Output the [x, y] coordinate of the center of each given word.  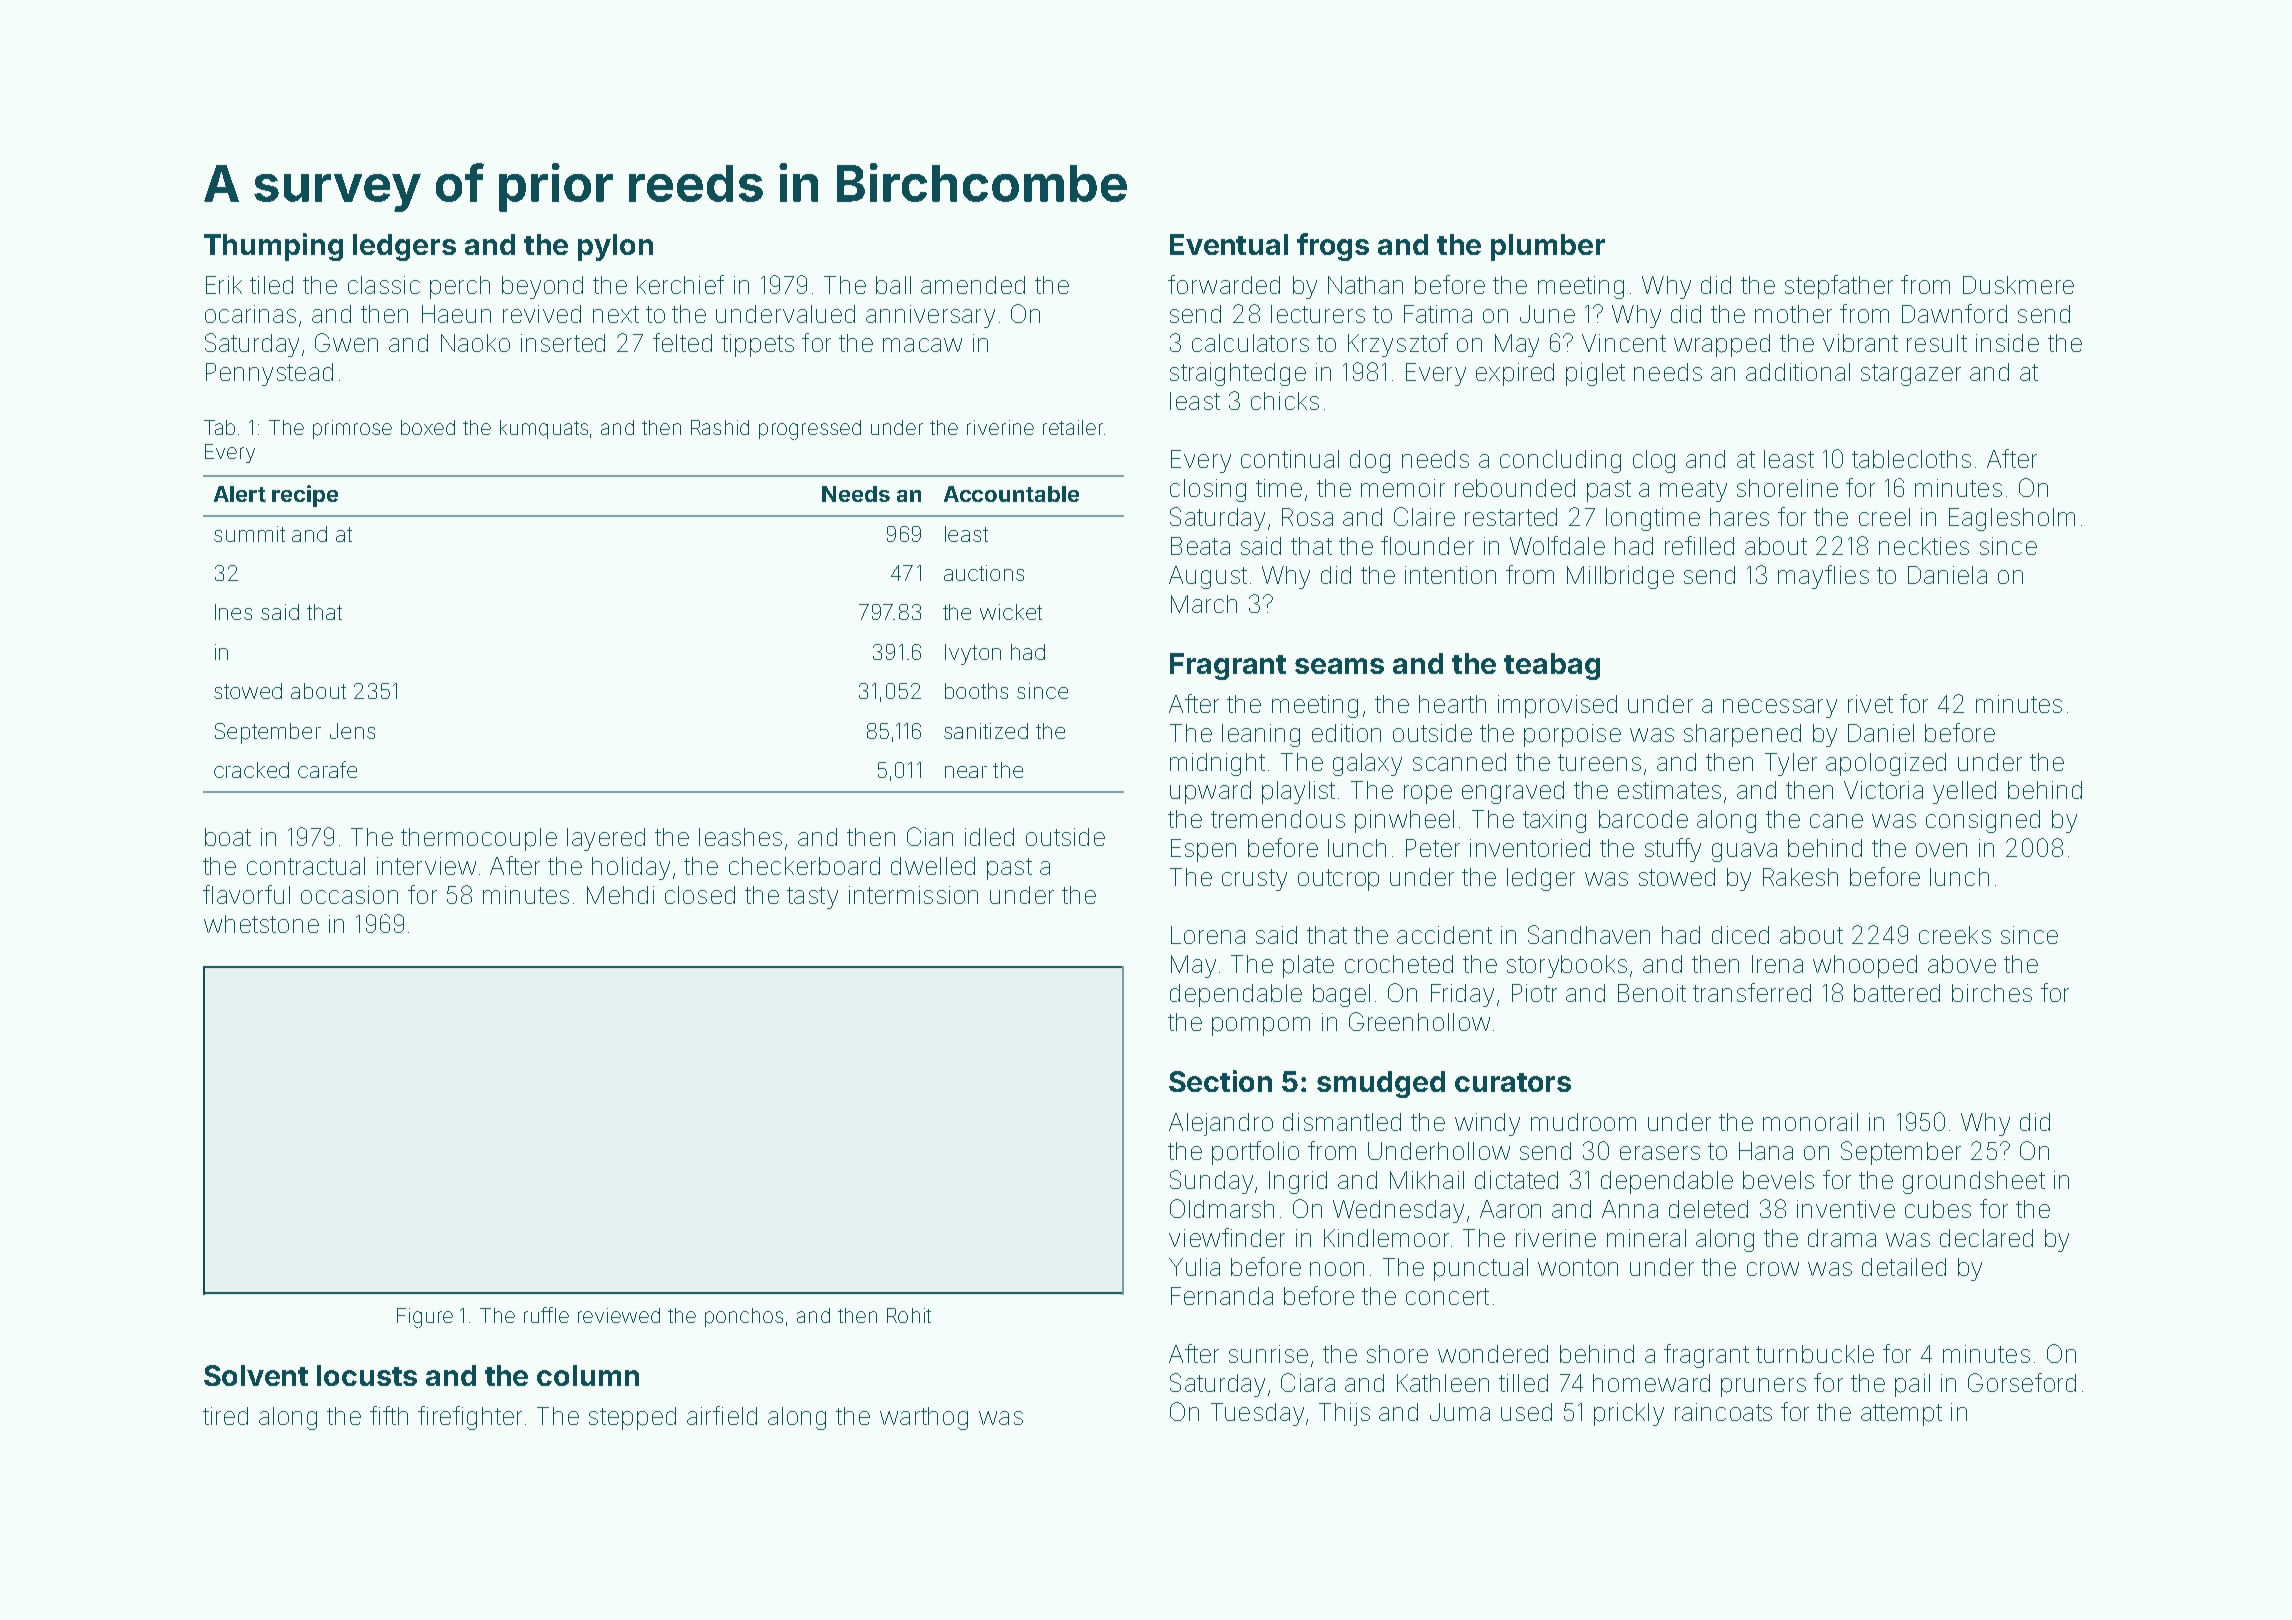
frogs [1333, 247]
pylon [615, 247]
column [588, 1375]
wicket [1011, 612]
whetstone [261, 924]
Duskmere [2018, 285]
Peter [1433, 848]
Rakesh [1800, 877]
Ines [233, 612]
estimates [1669, 790]
